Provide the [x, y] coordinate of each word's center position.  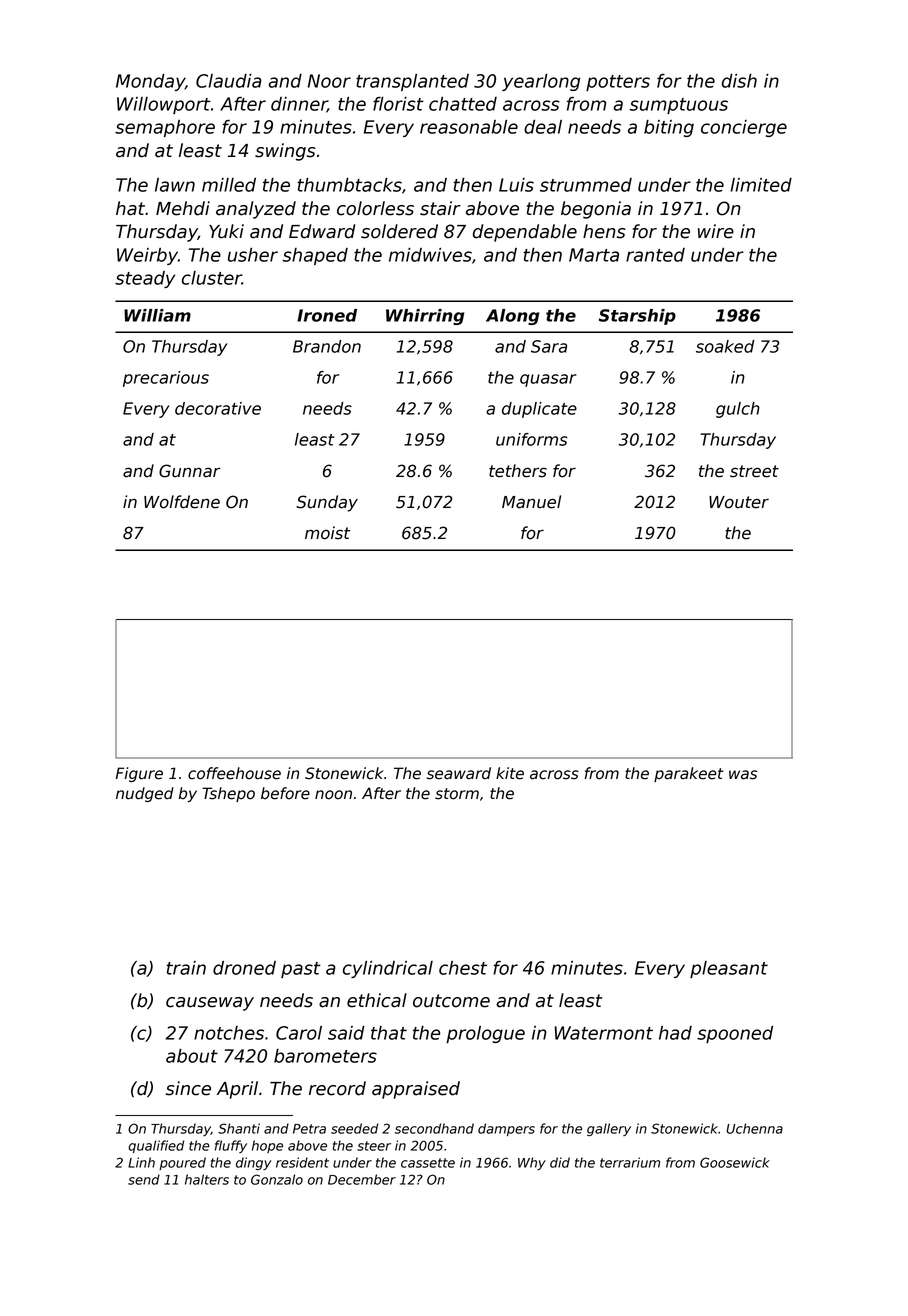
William [157, 315]
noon [333, 795]
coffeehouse [234, 773]
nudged [145, 794]
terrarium [630, 1162]
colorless [375, 208]
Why [532, 1163]
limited [761, 185]
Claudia [229, 81]
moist [327, 533]
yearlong [541, 82]
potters [618, 83]
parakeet [689, 774]
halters [207, 1179]
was [743, 775]
